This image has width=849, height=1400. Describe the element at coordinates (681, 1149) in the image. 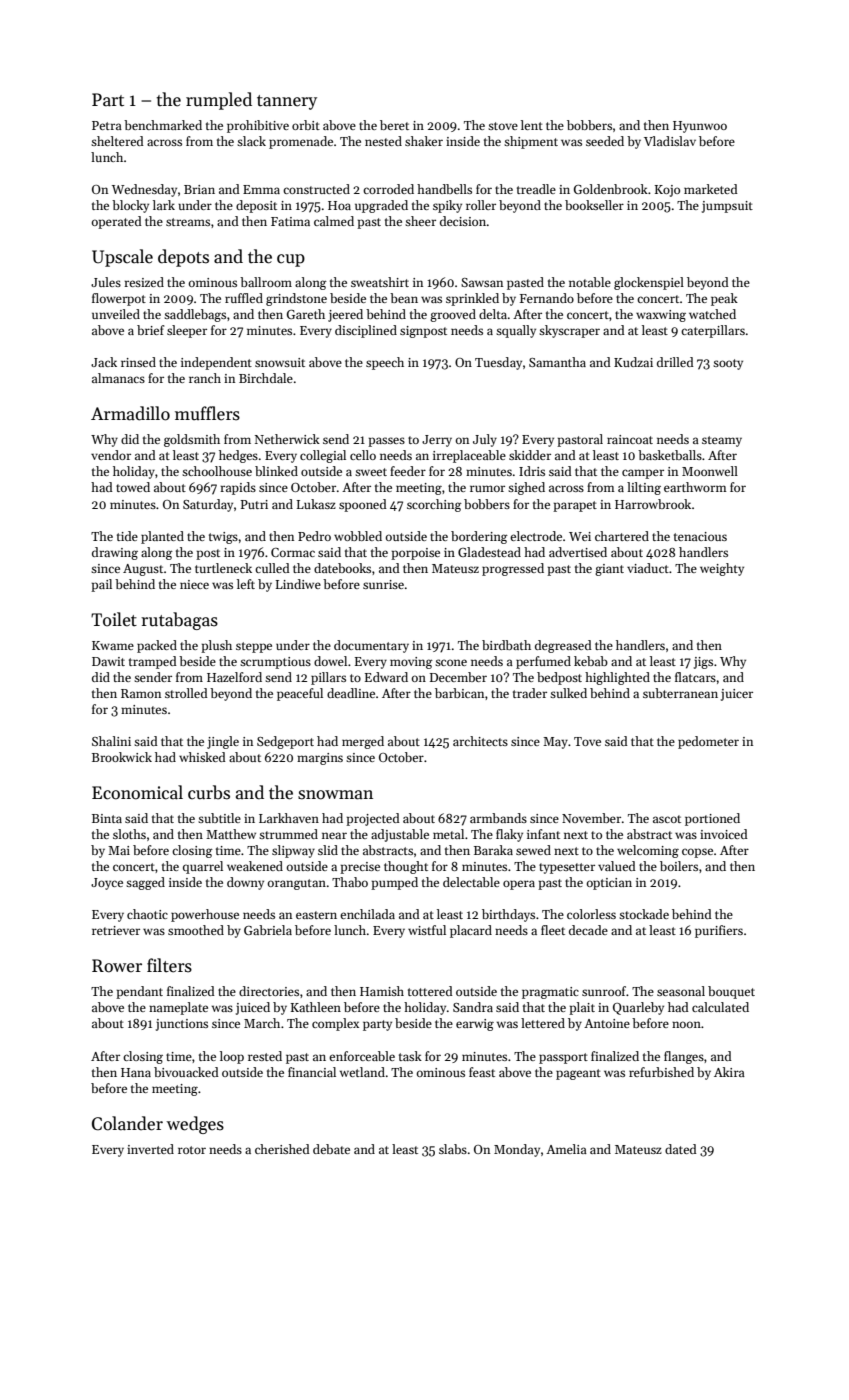

I see `dated` at that location.
